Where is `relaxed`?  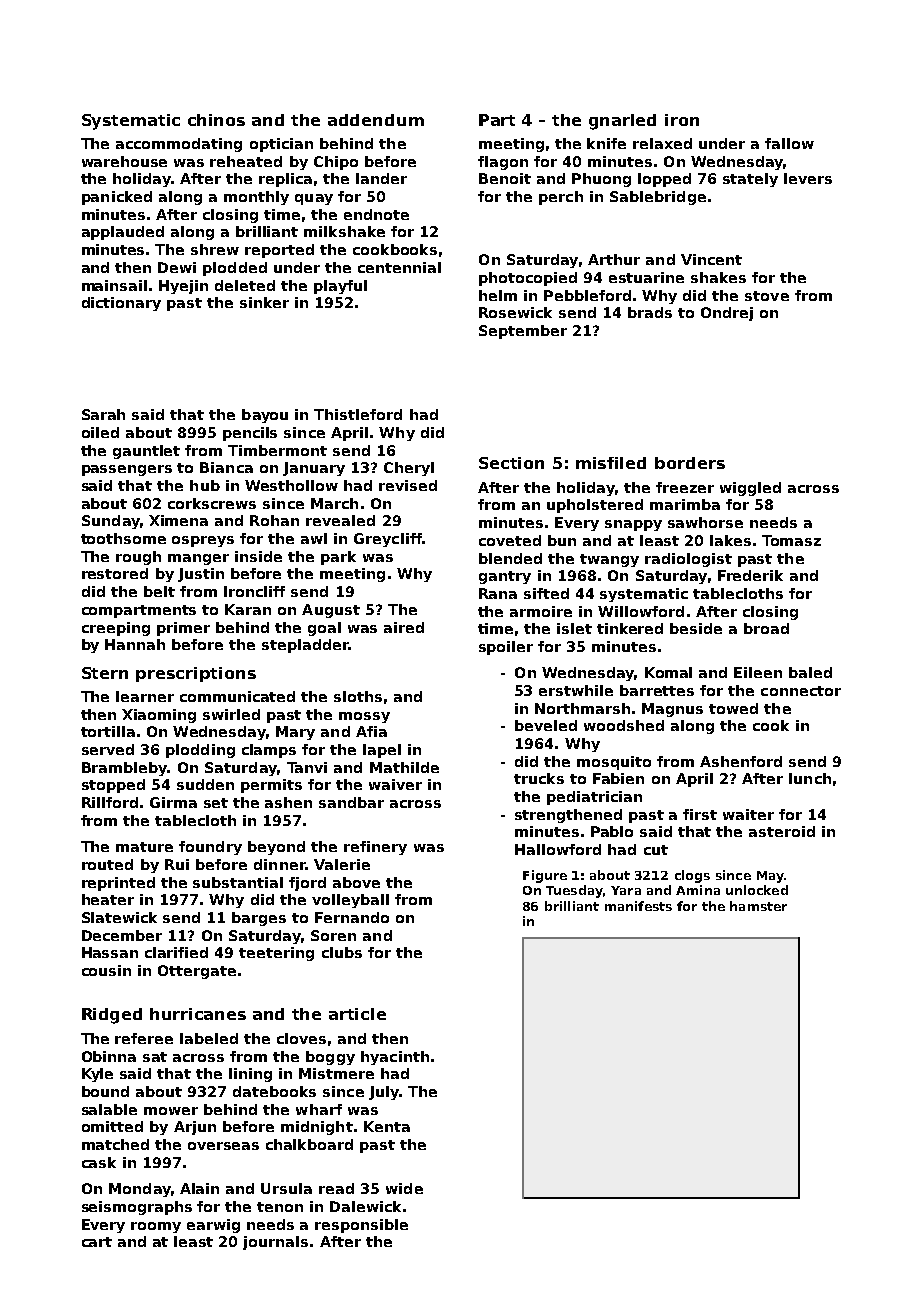 relaxed is located at coordinates (662, 143).
